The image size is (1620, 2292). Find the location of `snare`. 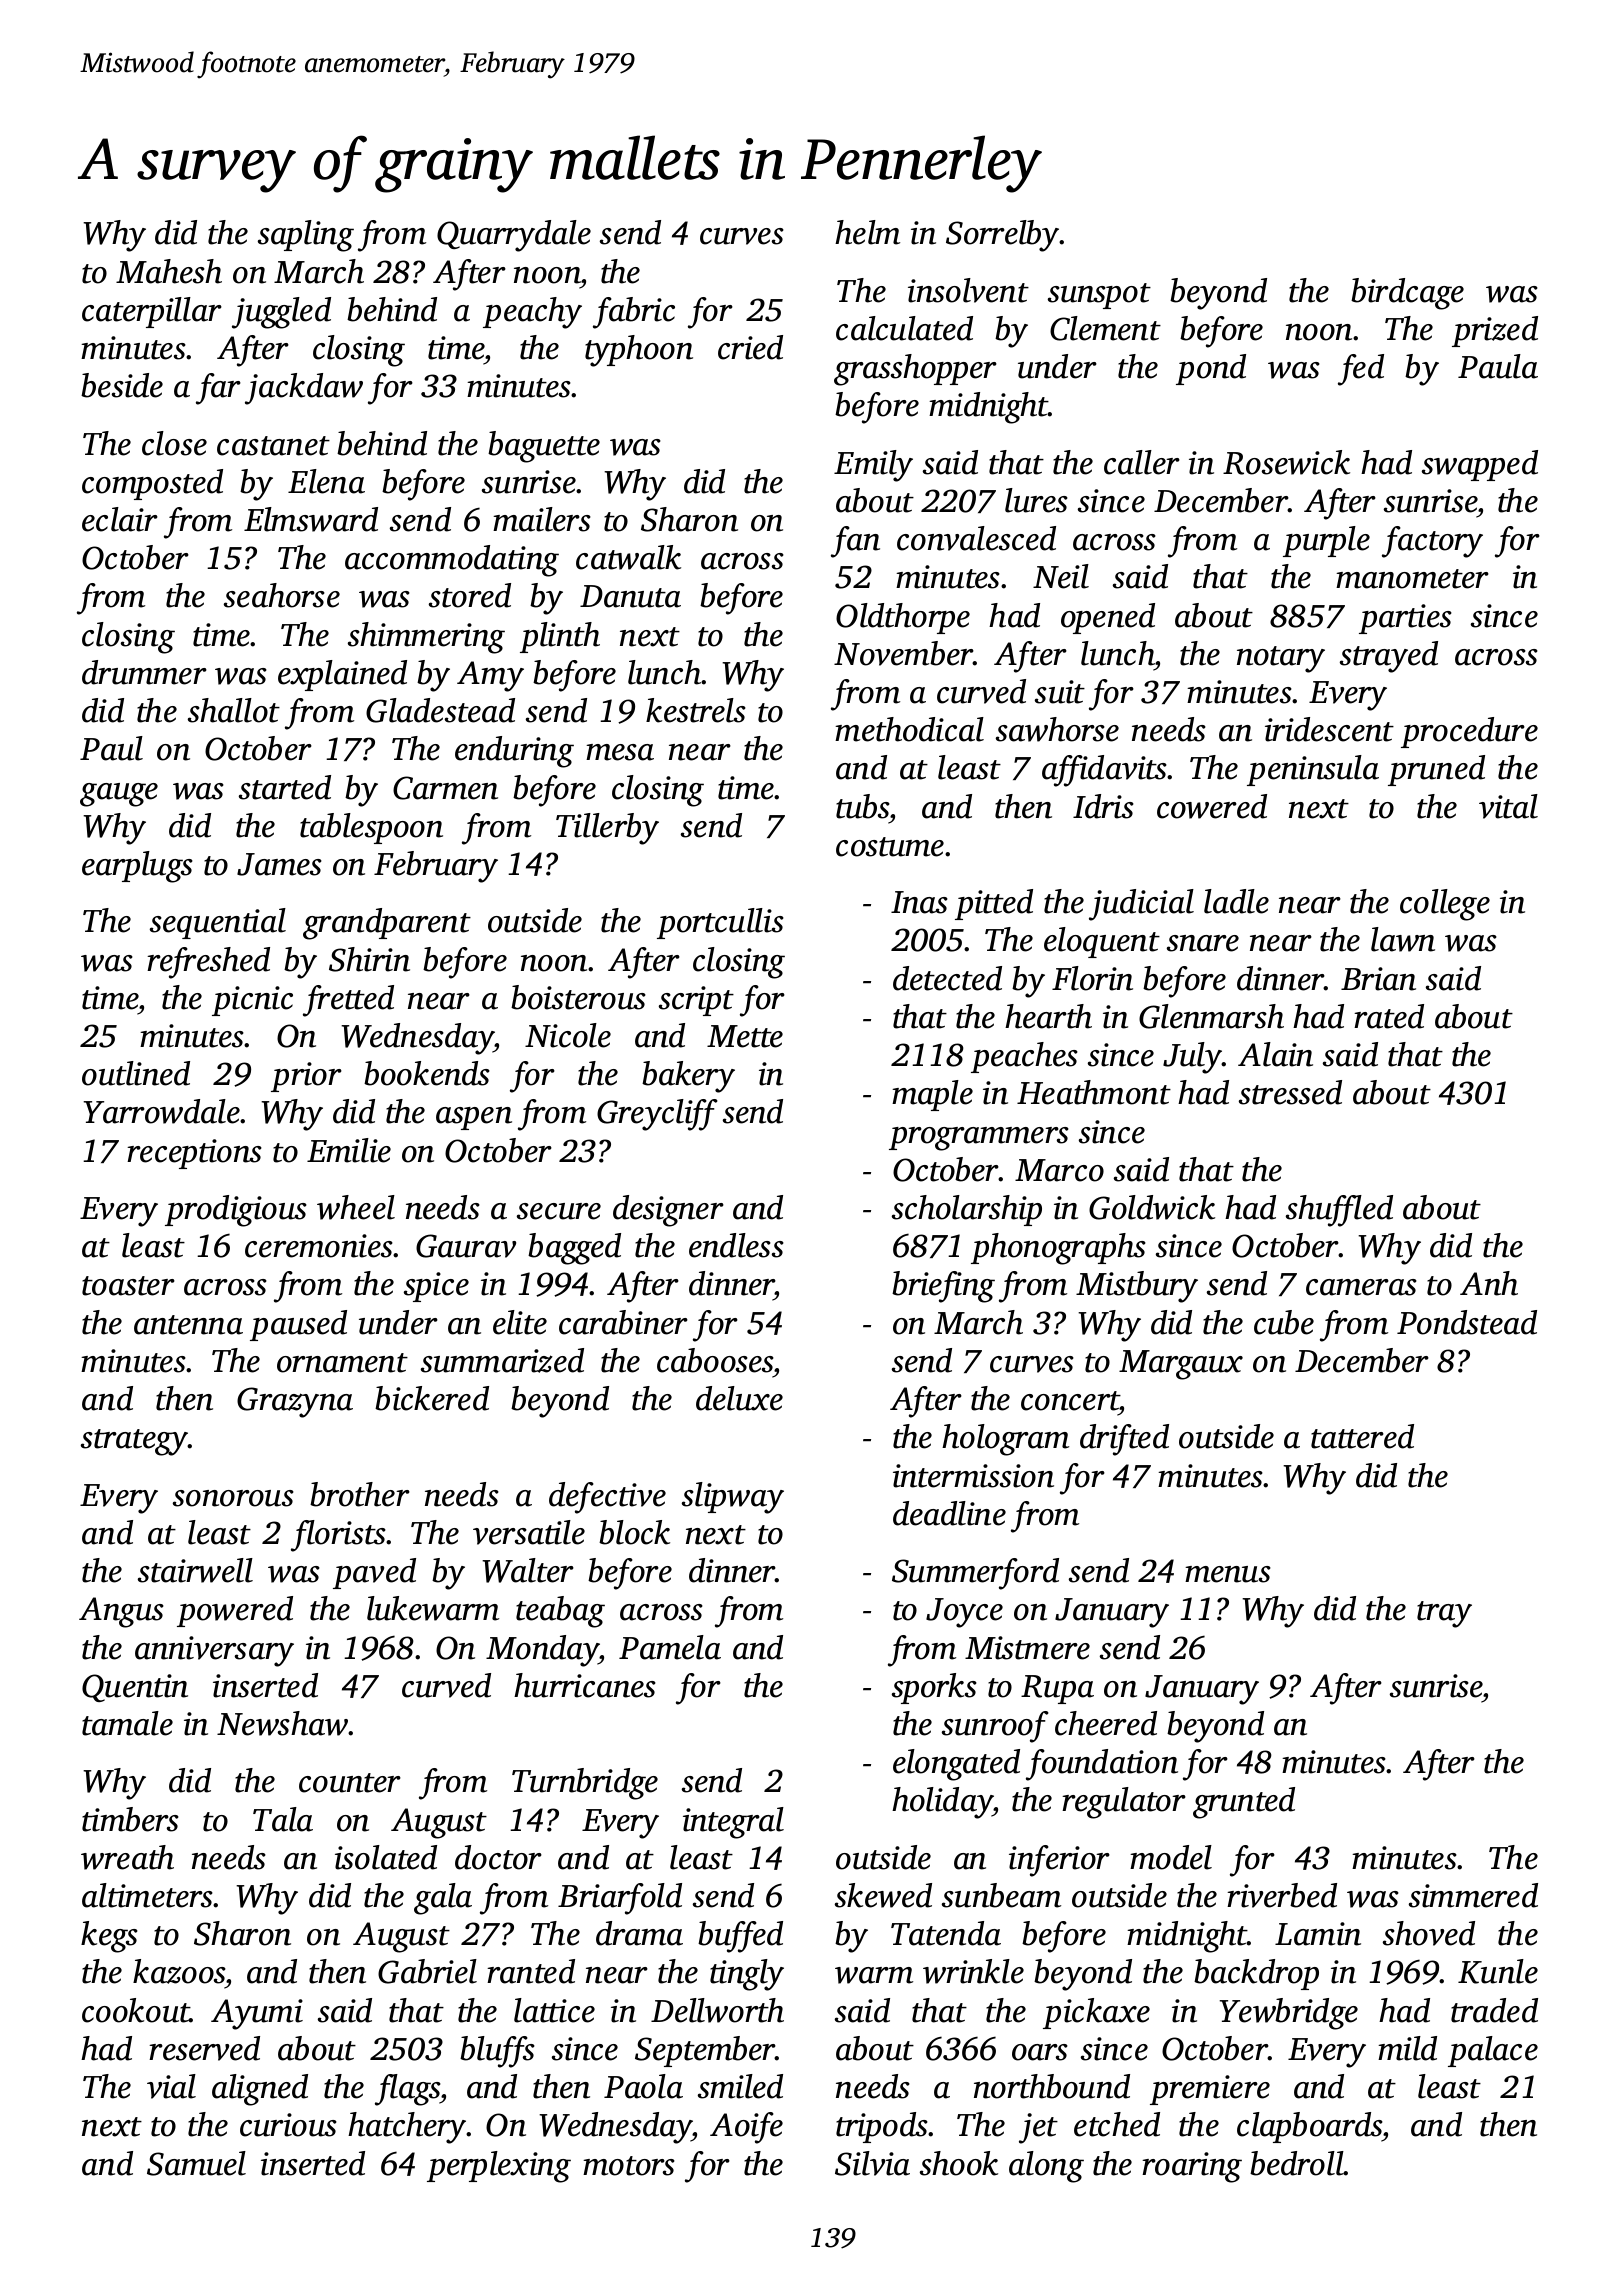

snare is located at coordinates (1203, 943).
